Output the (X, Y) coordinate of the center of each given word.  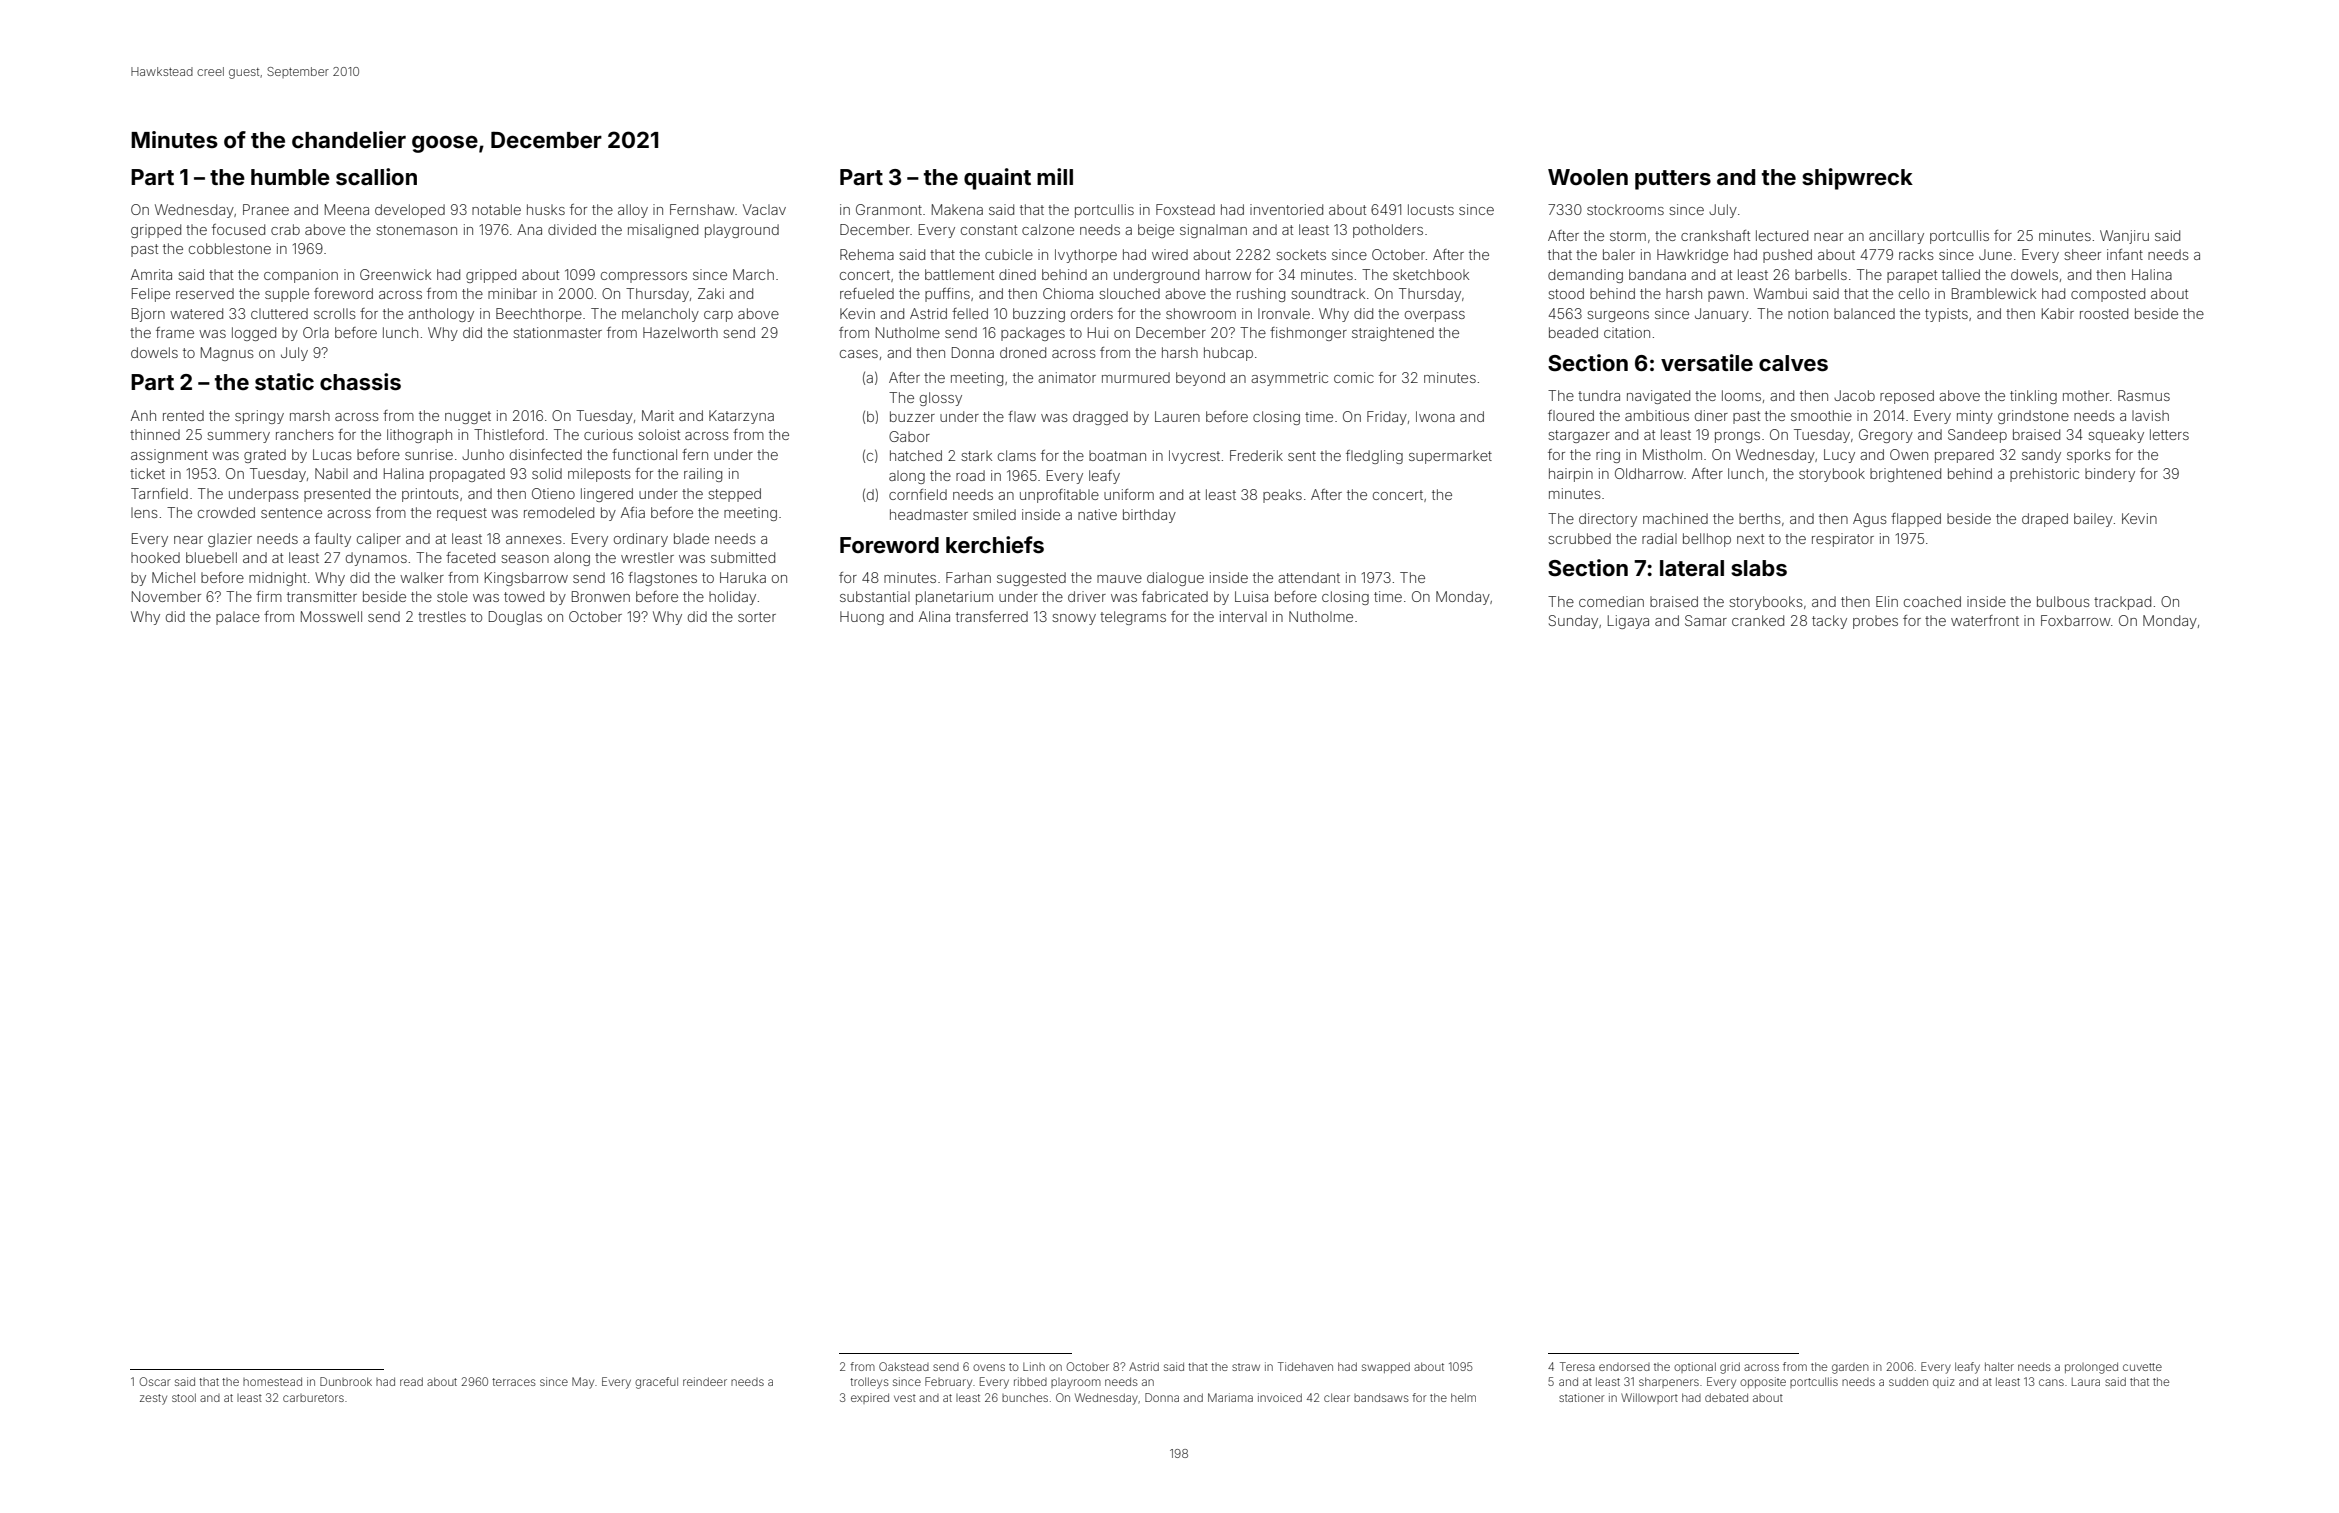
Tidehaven (1305, 1366)
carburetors (313, 1398)
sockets (1301, 254)
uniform (1129, 494)
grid (1730, 1368)
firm (269, 596)
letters (2169, 434)
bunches (1025, 1397)
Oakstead (904, 1366)
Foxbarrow (2076, 620)
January (1722, 315)
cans (2051, 1382)
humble (290, 177)
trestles (442, 616)
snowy (1074, 619)
